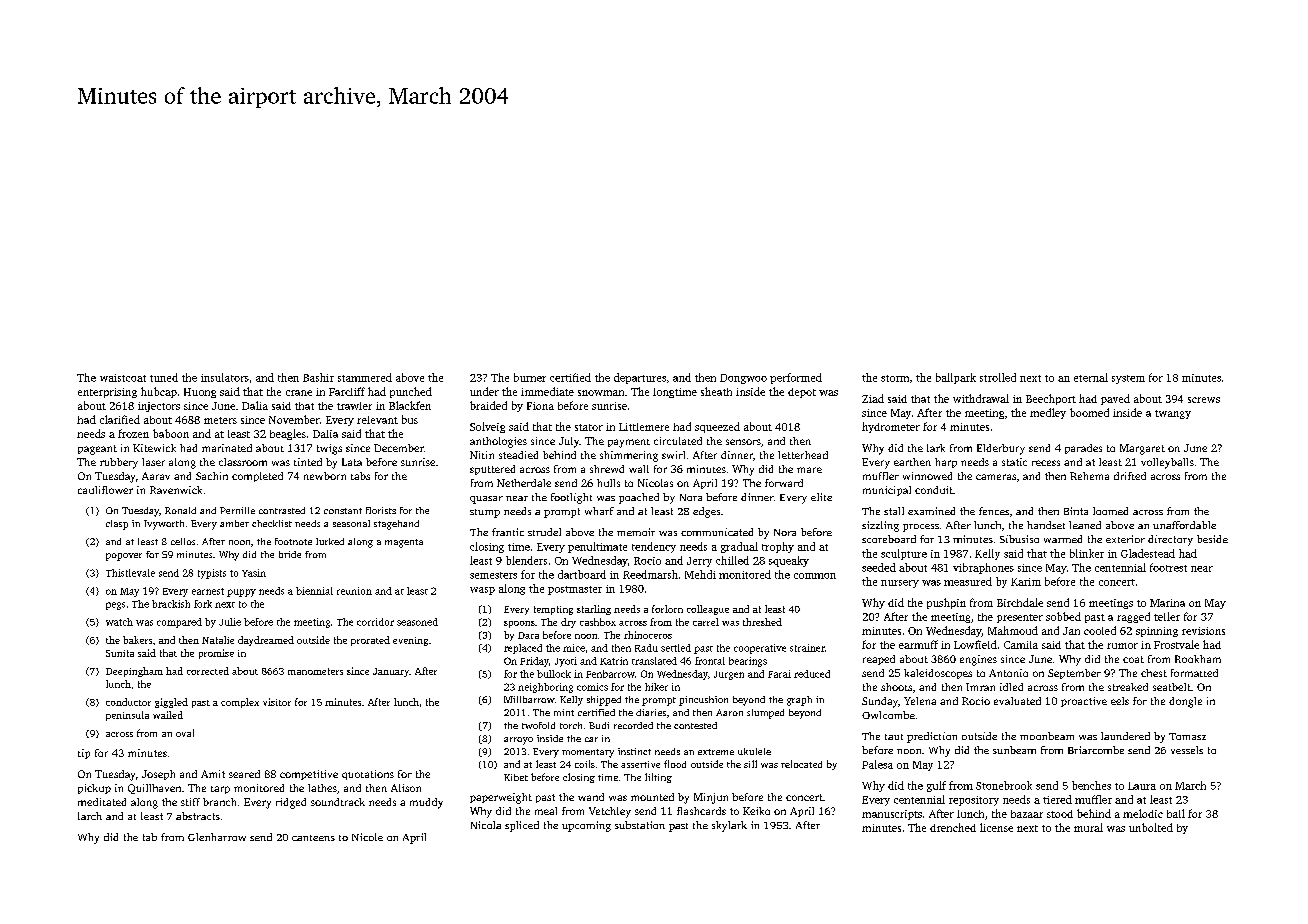 This screenshot has height=924, width=1308. What do you see at coordinates (158, 775) in the screenshot?
I see `Joseph` at bounding box center [158, 775].
